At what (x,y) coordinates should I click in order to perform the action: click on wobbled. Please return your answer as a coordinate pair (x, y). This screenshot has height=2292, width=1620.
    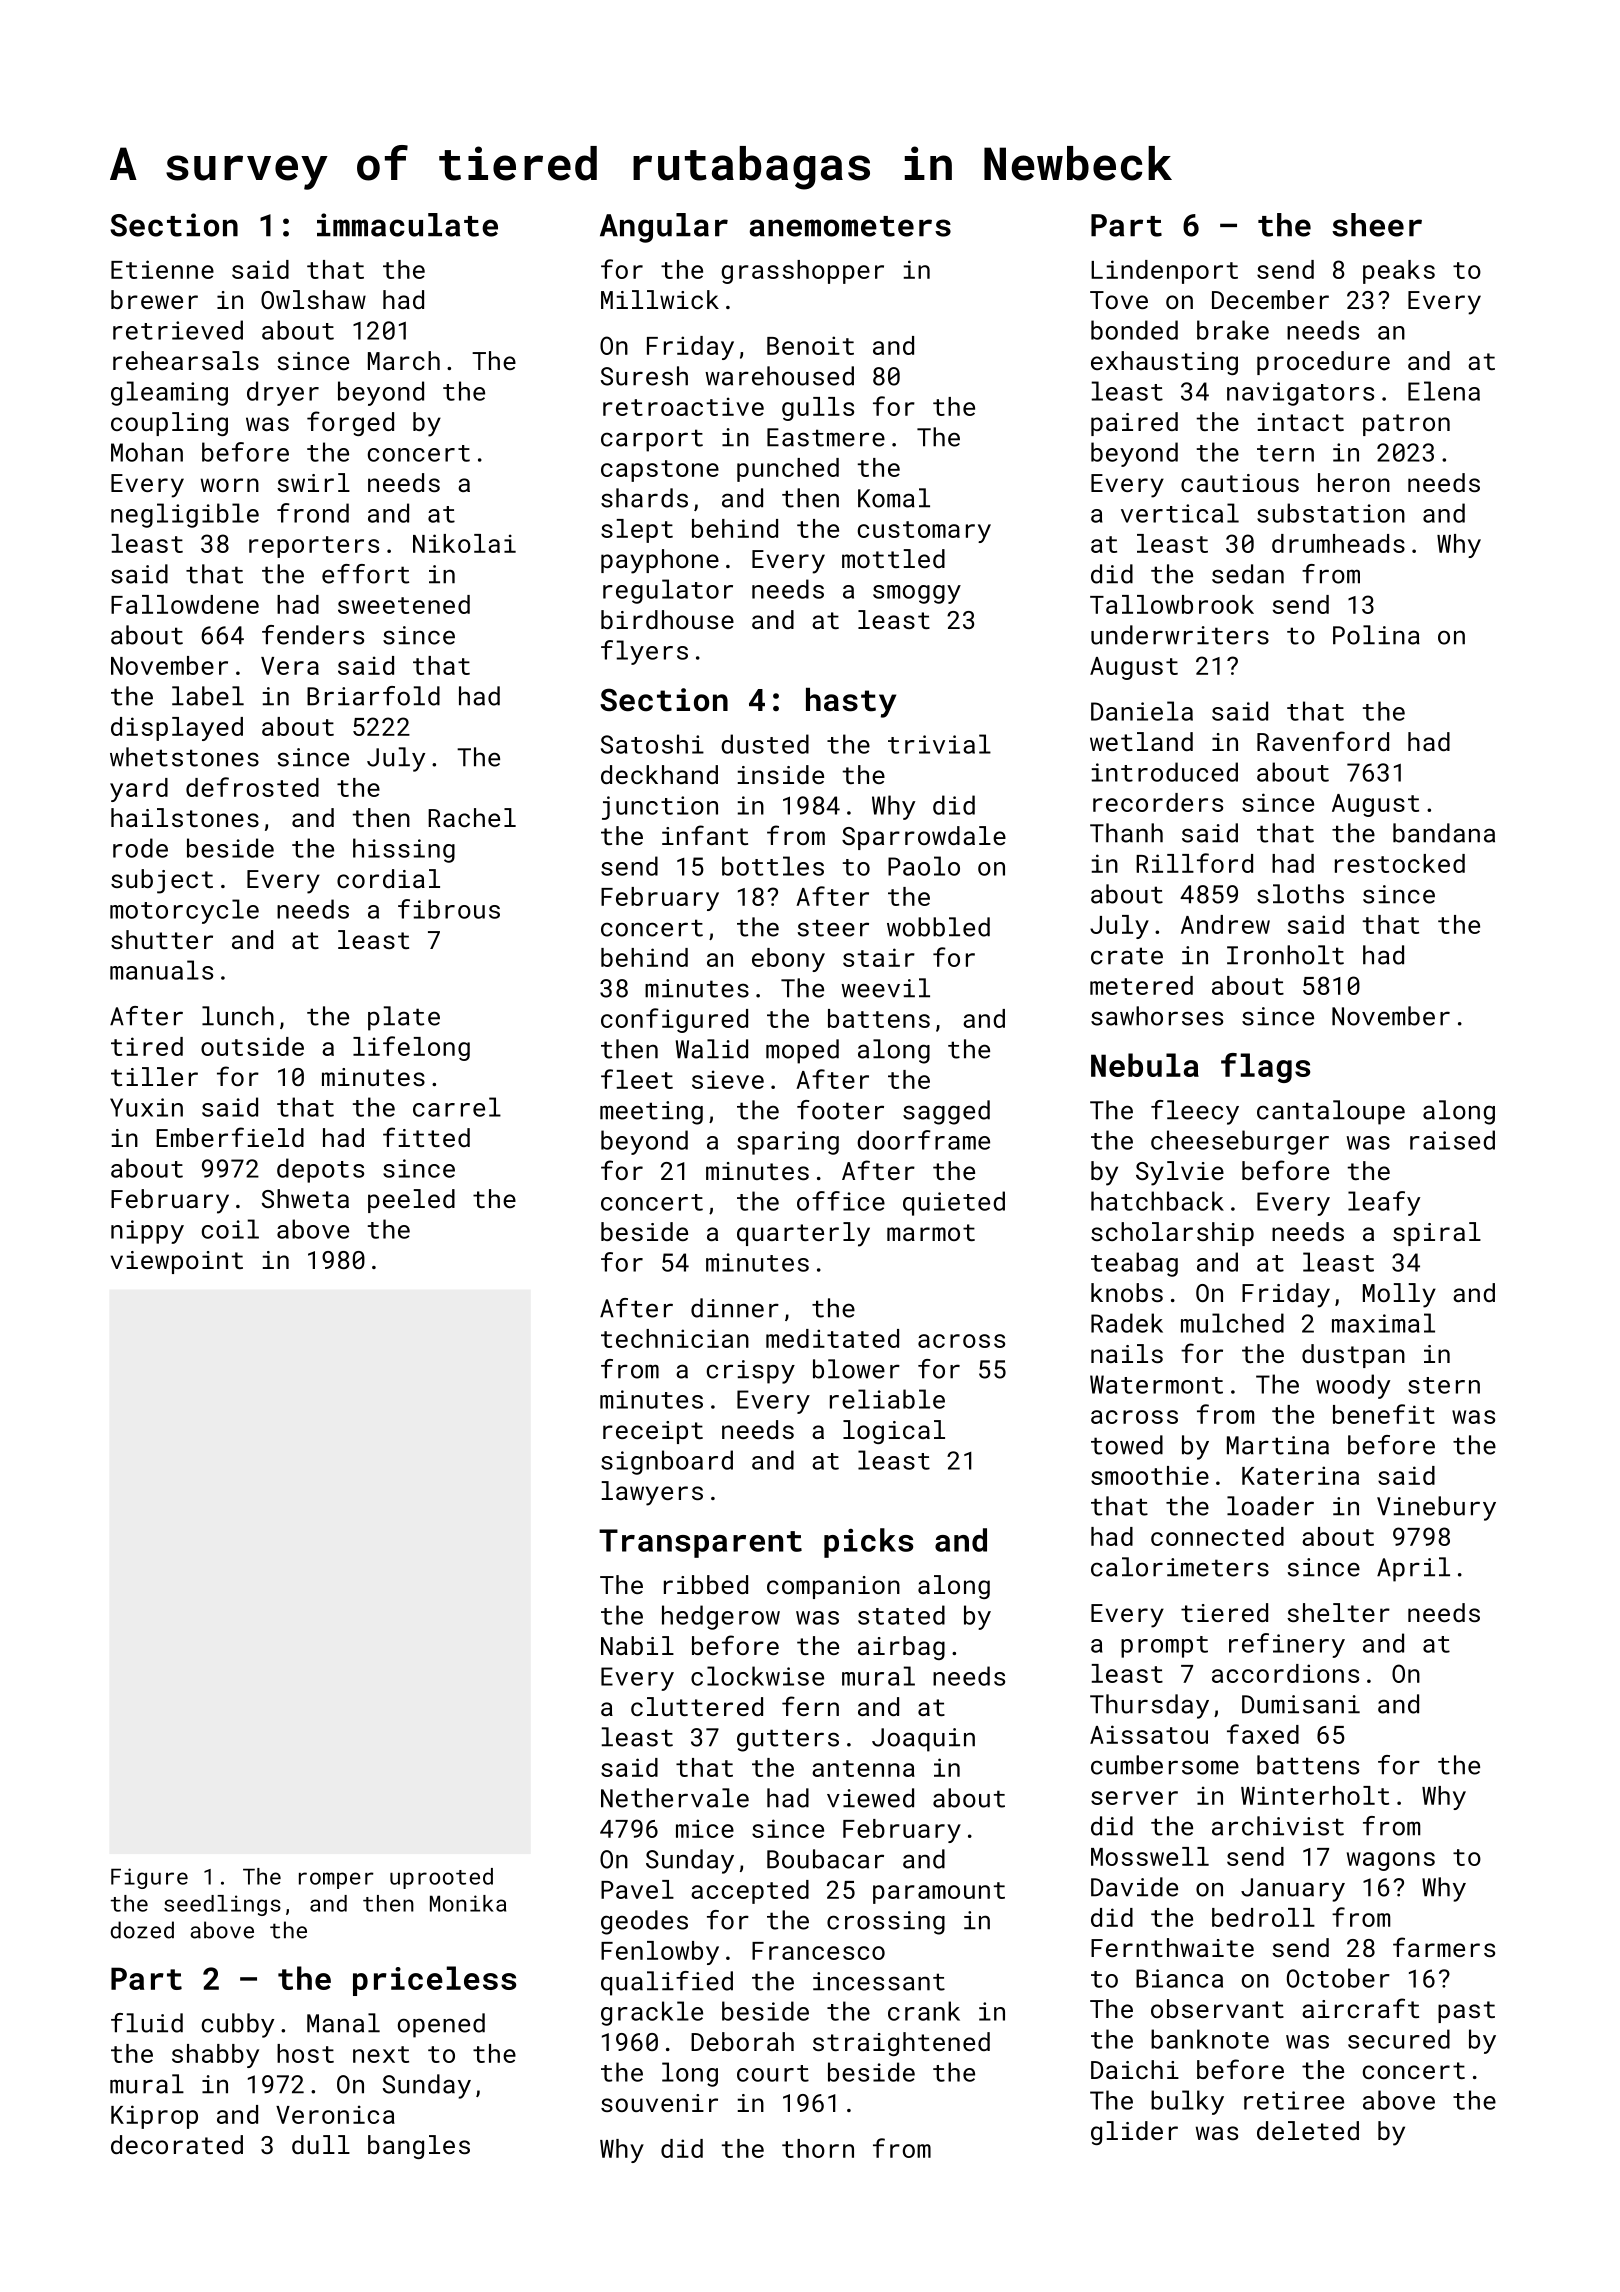
    Looking at the image, I should click on (938, 927).
